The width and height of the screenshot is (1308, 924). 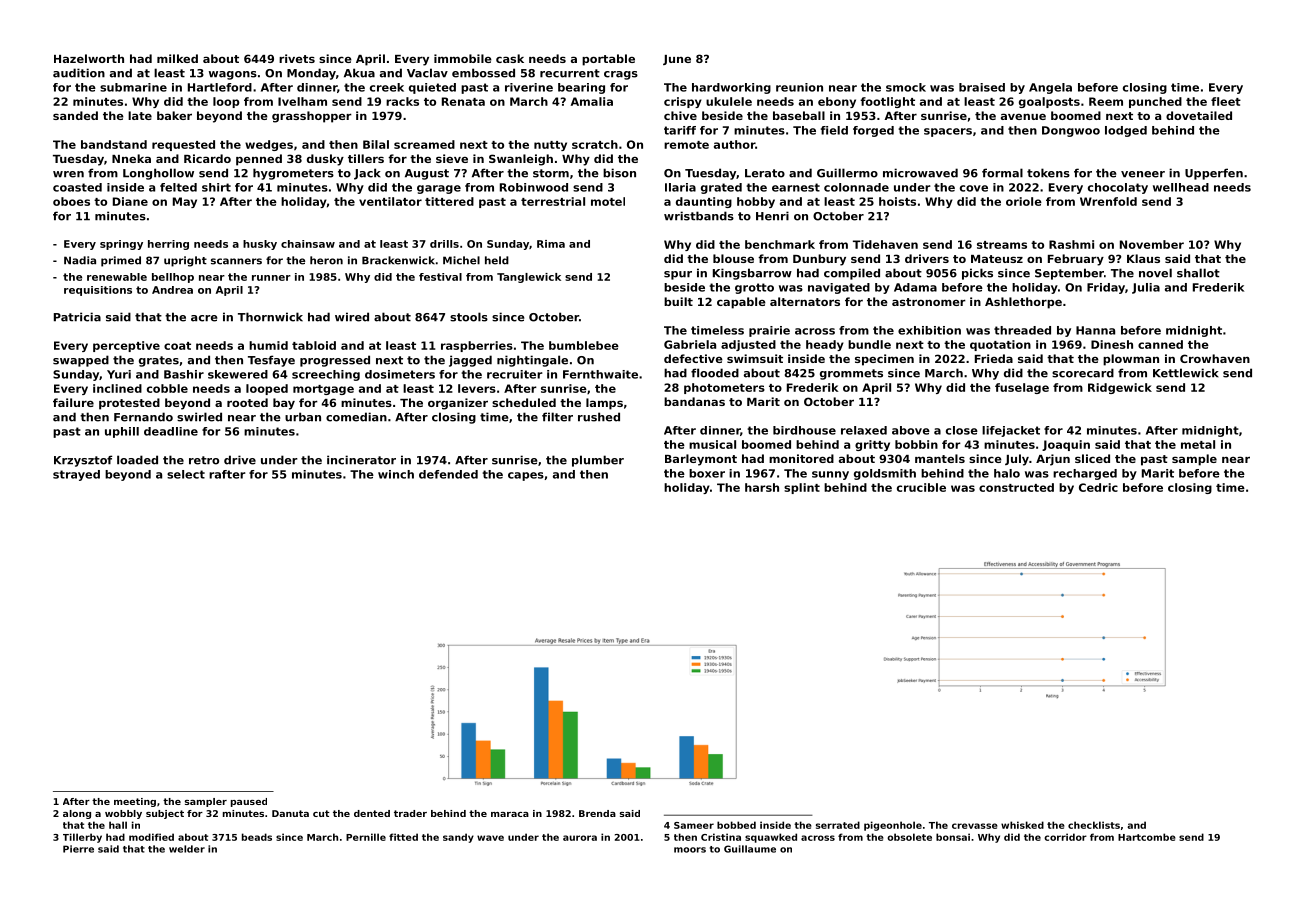 I want to click on capes, so click(x=526, y=476).
